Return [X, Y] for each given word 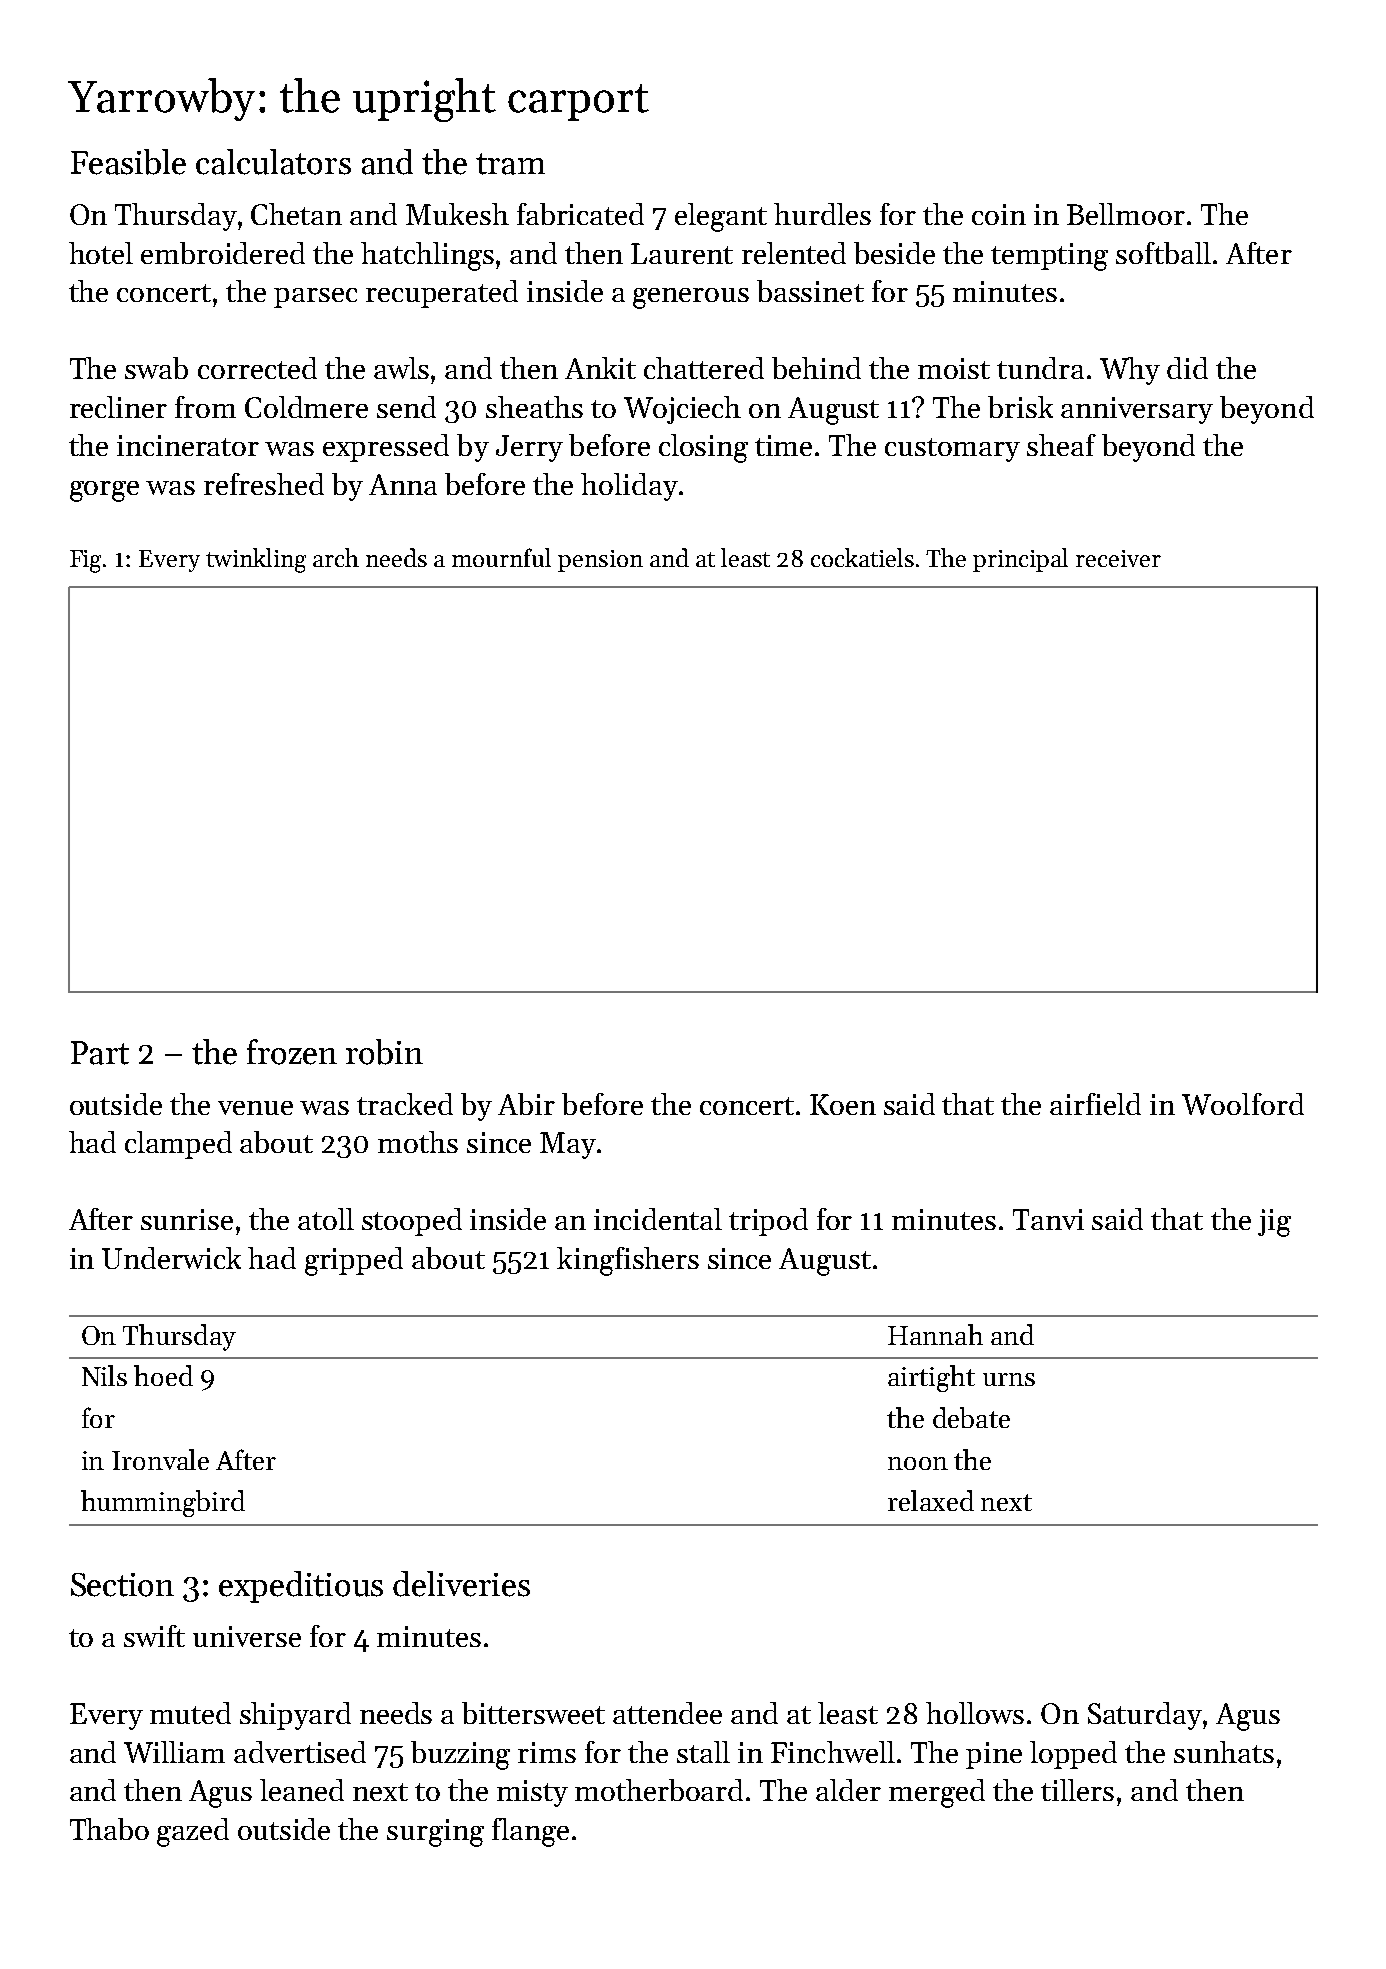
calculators [273, 162]
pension [600, 561]
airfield [1095, 1104]
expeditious [301, 1587]
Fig [85, 561]
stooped [412, 1222]
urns [1009, 1379]
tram [510, 164]
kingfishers [628, 1261]
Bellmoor [1126, 214]
